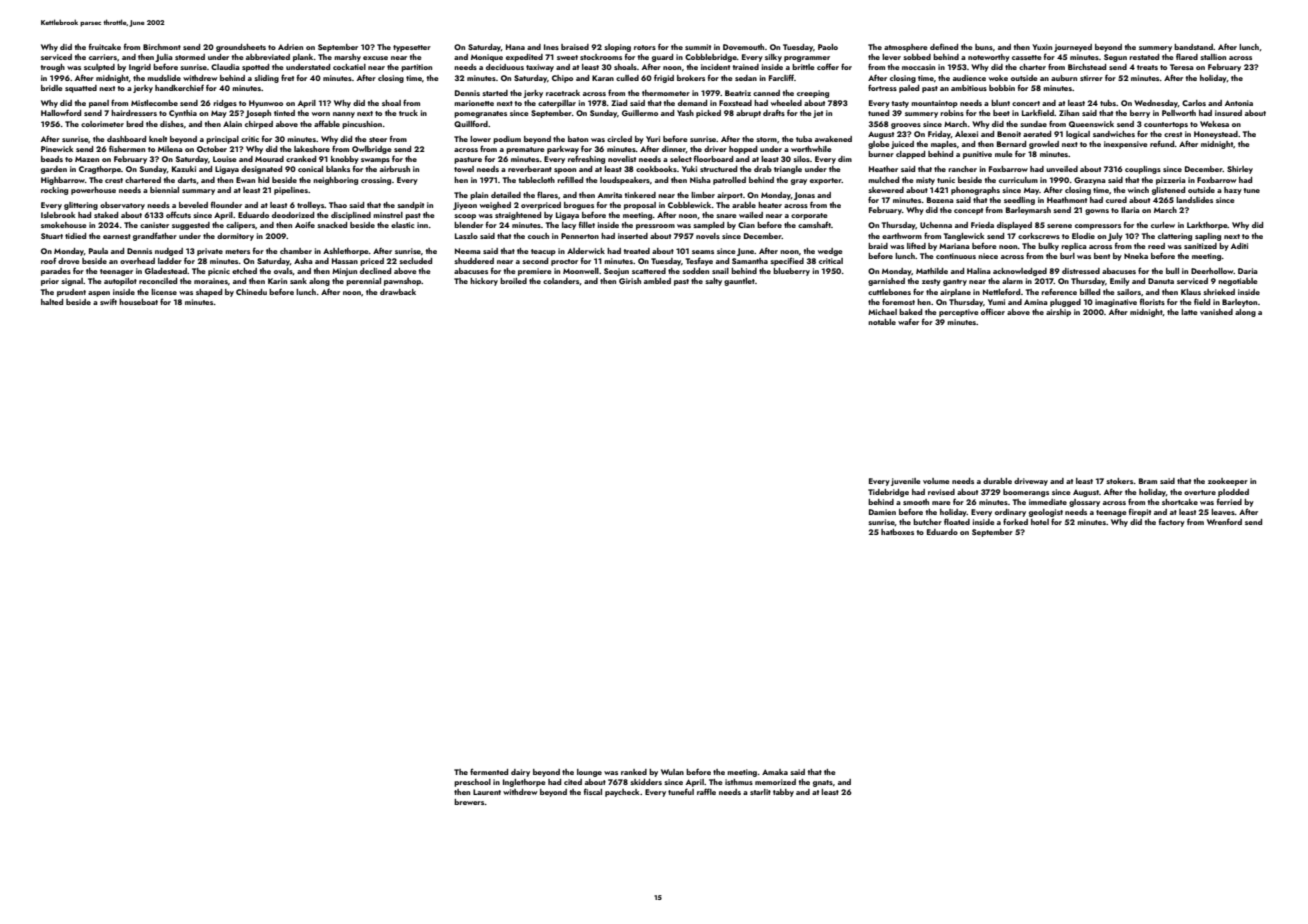 This screenshot has width=1308, height=924. I want to click on factory, so click(1172, 522).
